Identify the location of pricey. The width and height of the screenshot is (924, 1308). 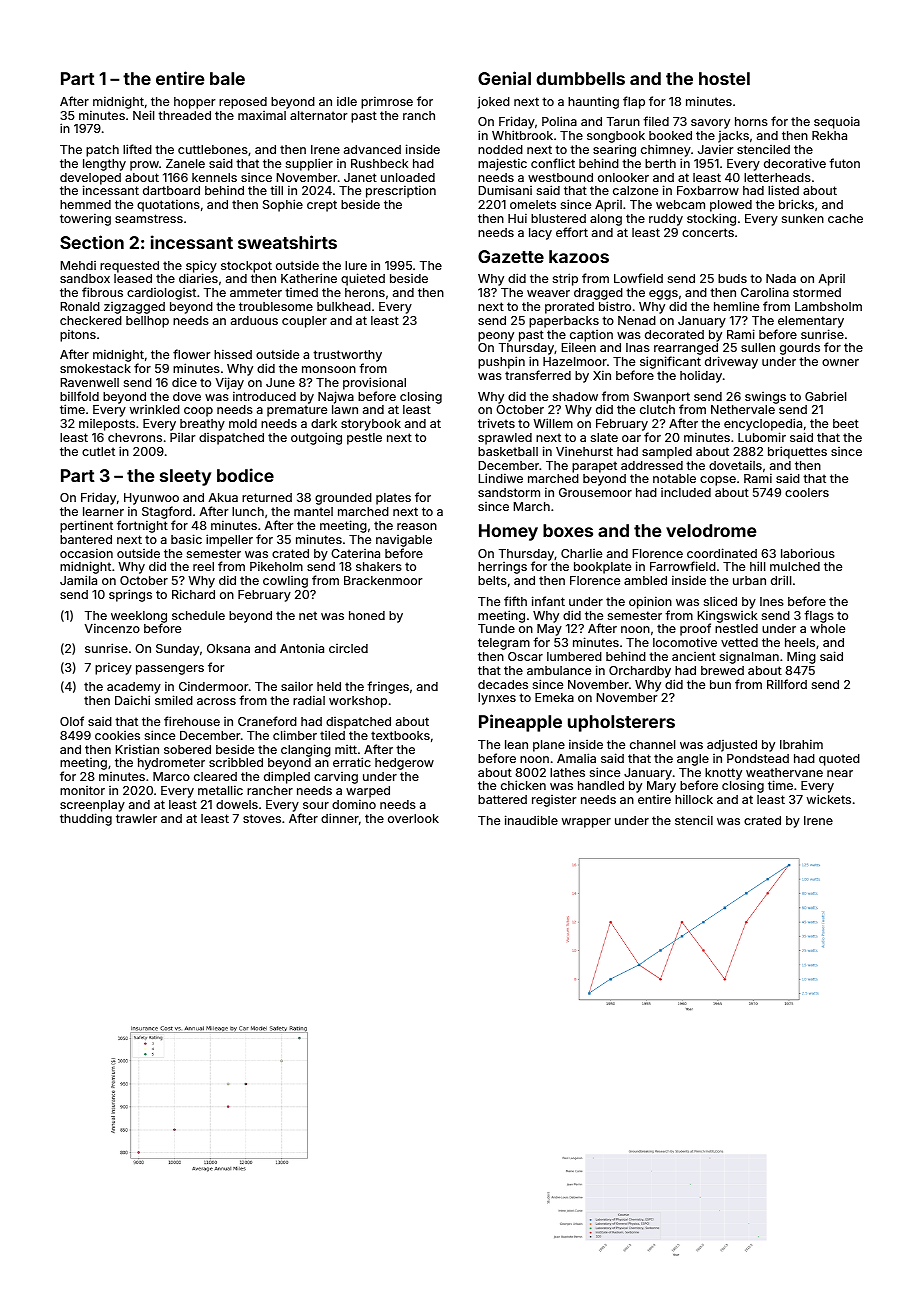
(113, 668).
